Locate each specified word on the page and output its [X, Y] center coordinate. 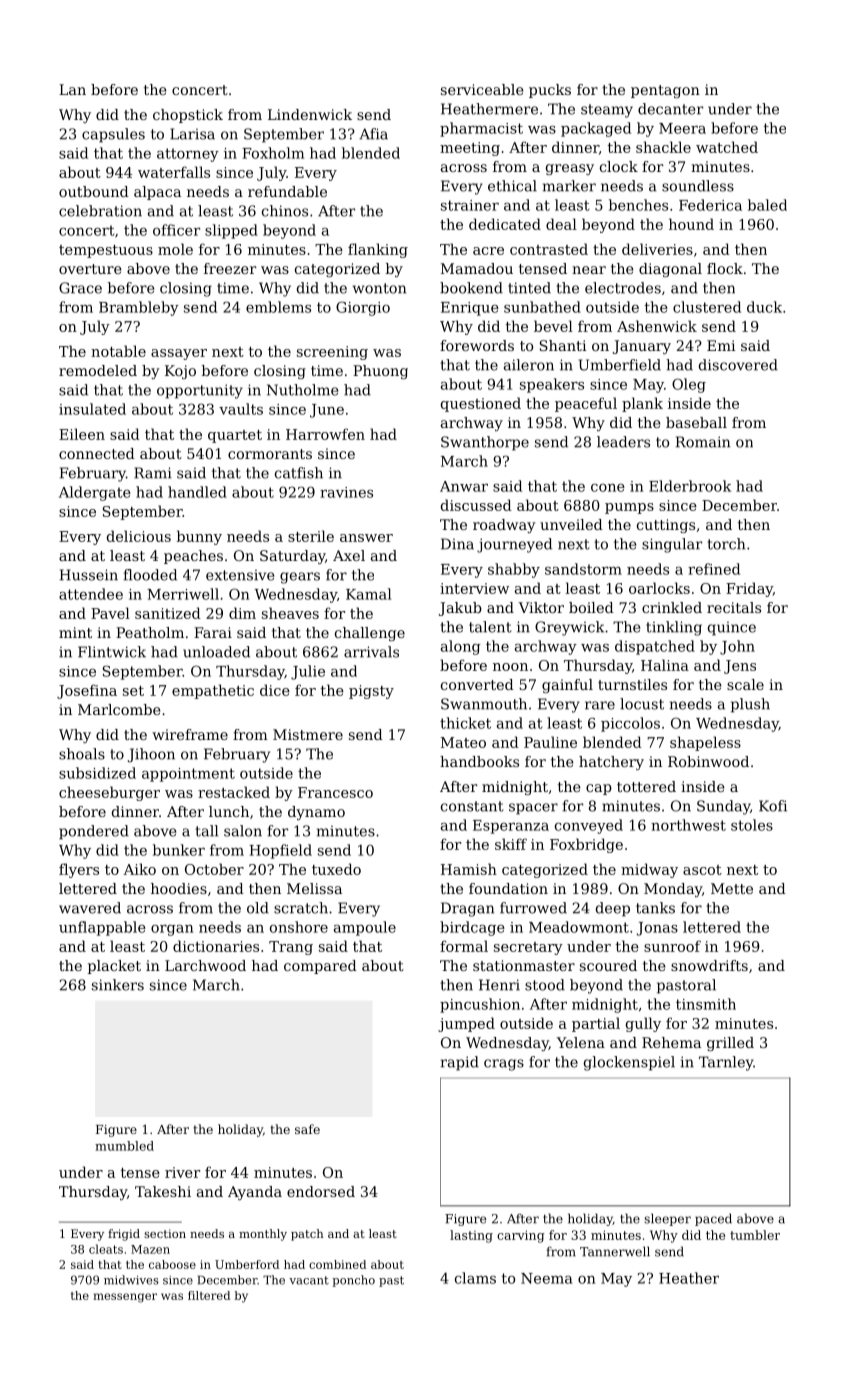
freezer [230, 268]
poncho [353, 1281]
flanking [378, 250]
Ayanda [255, 1193]
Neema [547, 1278]
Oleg [689, 385]
